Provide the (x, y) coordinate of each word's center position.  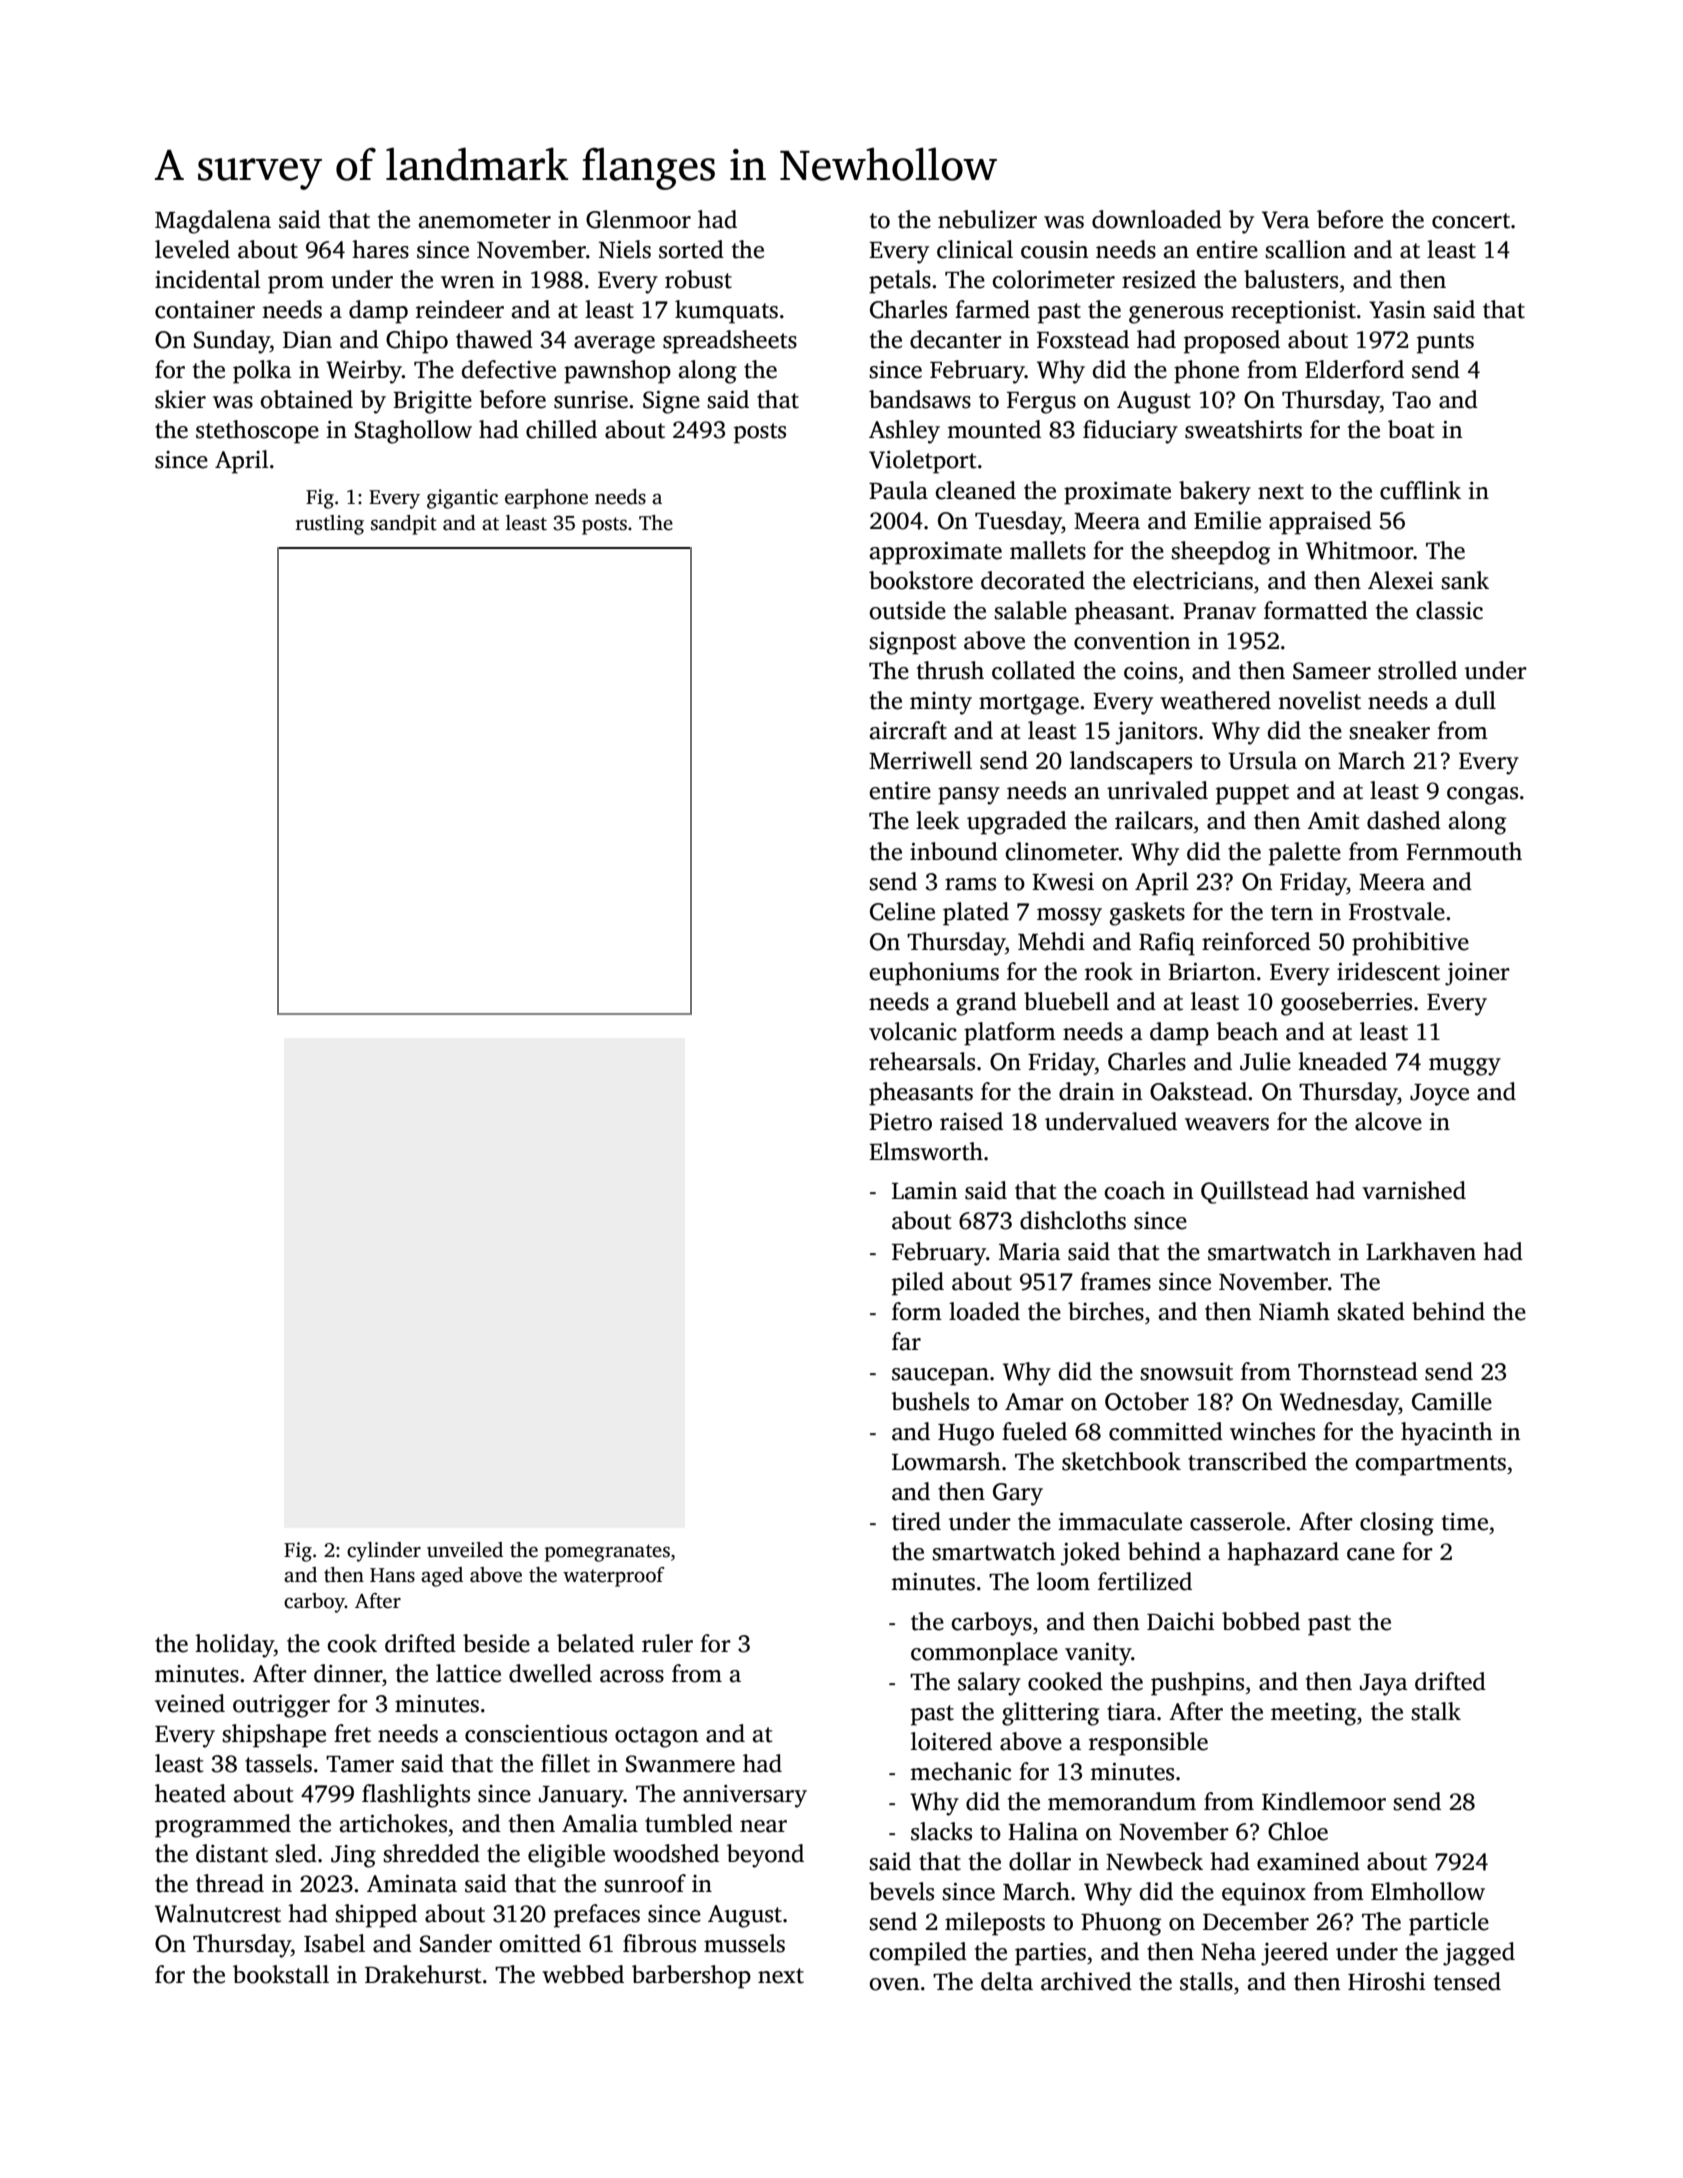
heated (190, 1793)
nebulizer (987, 219)
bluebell (1066, 1001)
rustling (330, 525)
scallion (1305, 249)
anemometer (485, 221)
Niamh (1294, 1311)
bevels (901, 1891)
